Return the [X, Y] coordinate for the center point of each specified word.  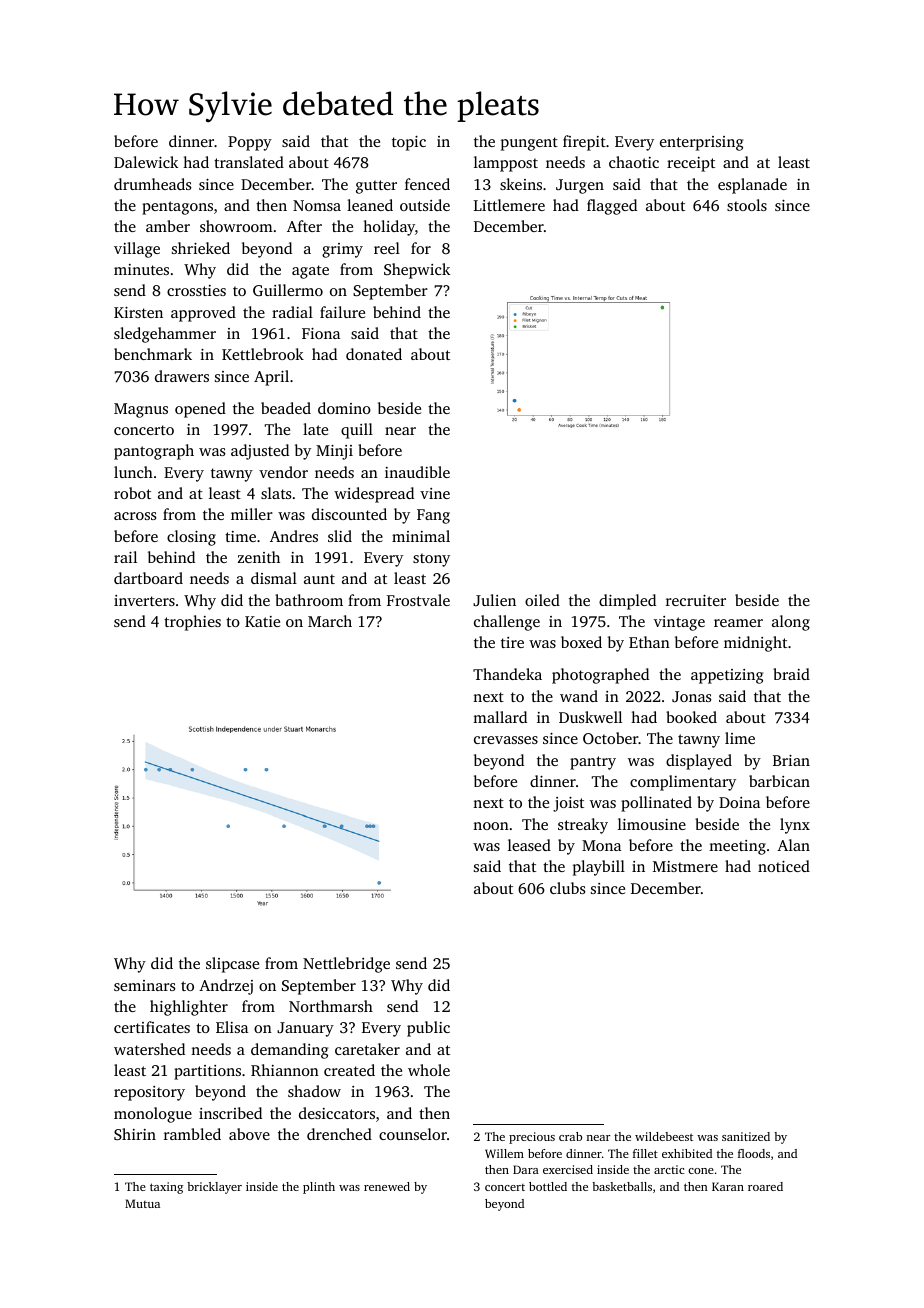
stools [747, 205]
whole [429, 1070]
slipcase [232, 965]
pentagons [177, 208]
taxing [166, 1188]
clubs [567, 888]
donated [374, 354]
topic [409, 143]
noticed [784, 866]
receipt [691, 164]
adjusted [260, 452]
